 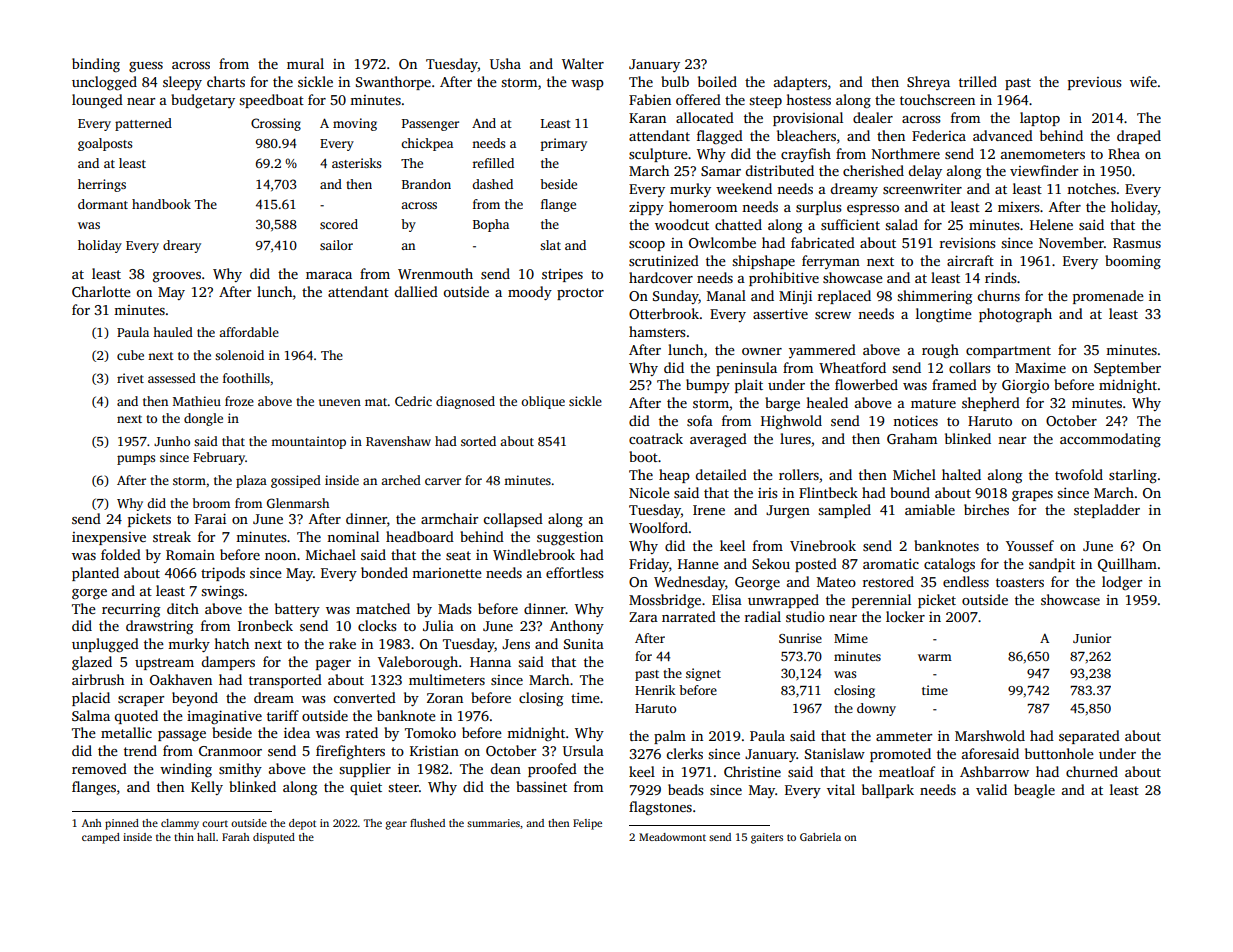 What do you see at coordinates (329, 275) in the screenshot?
I see `maraca` at bounding box center [329, 275].
